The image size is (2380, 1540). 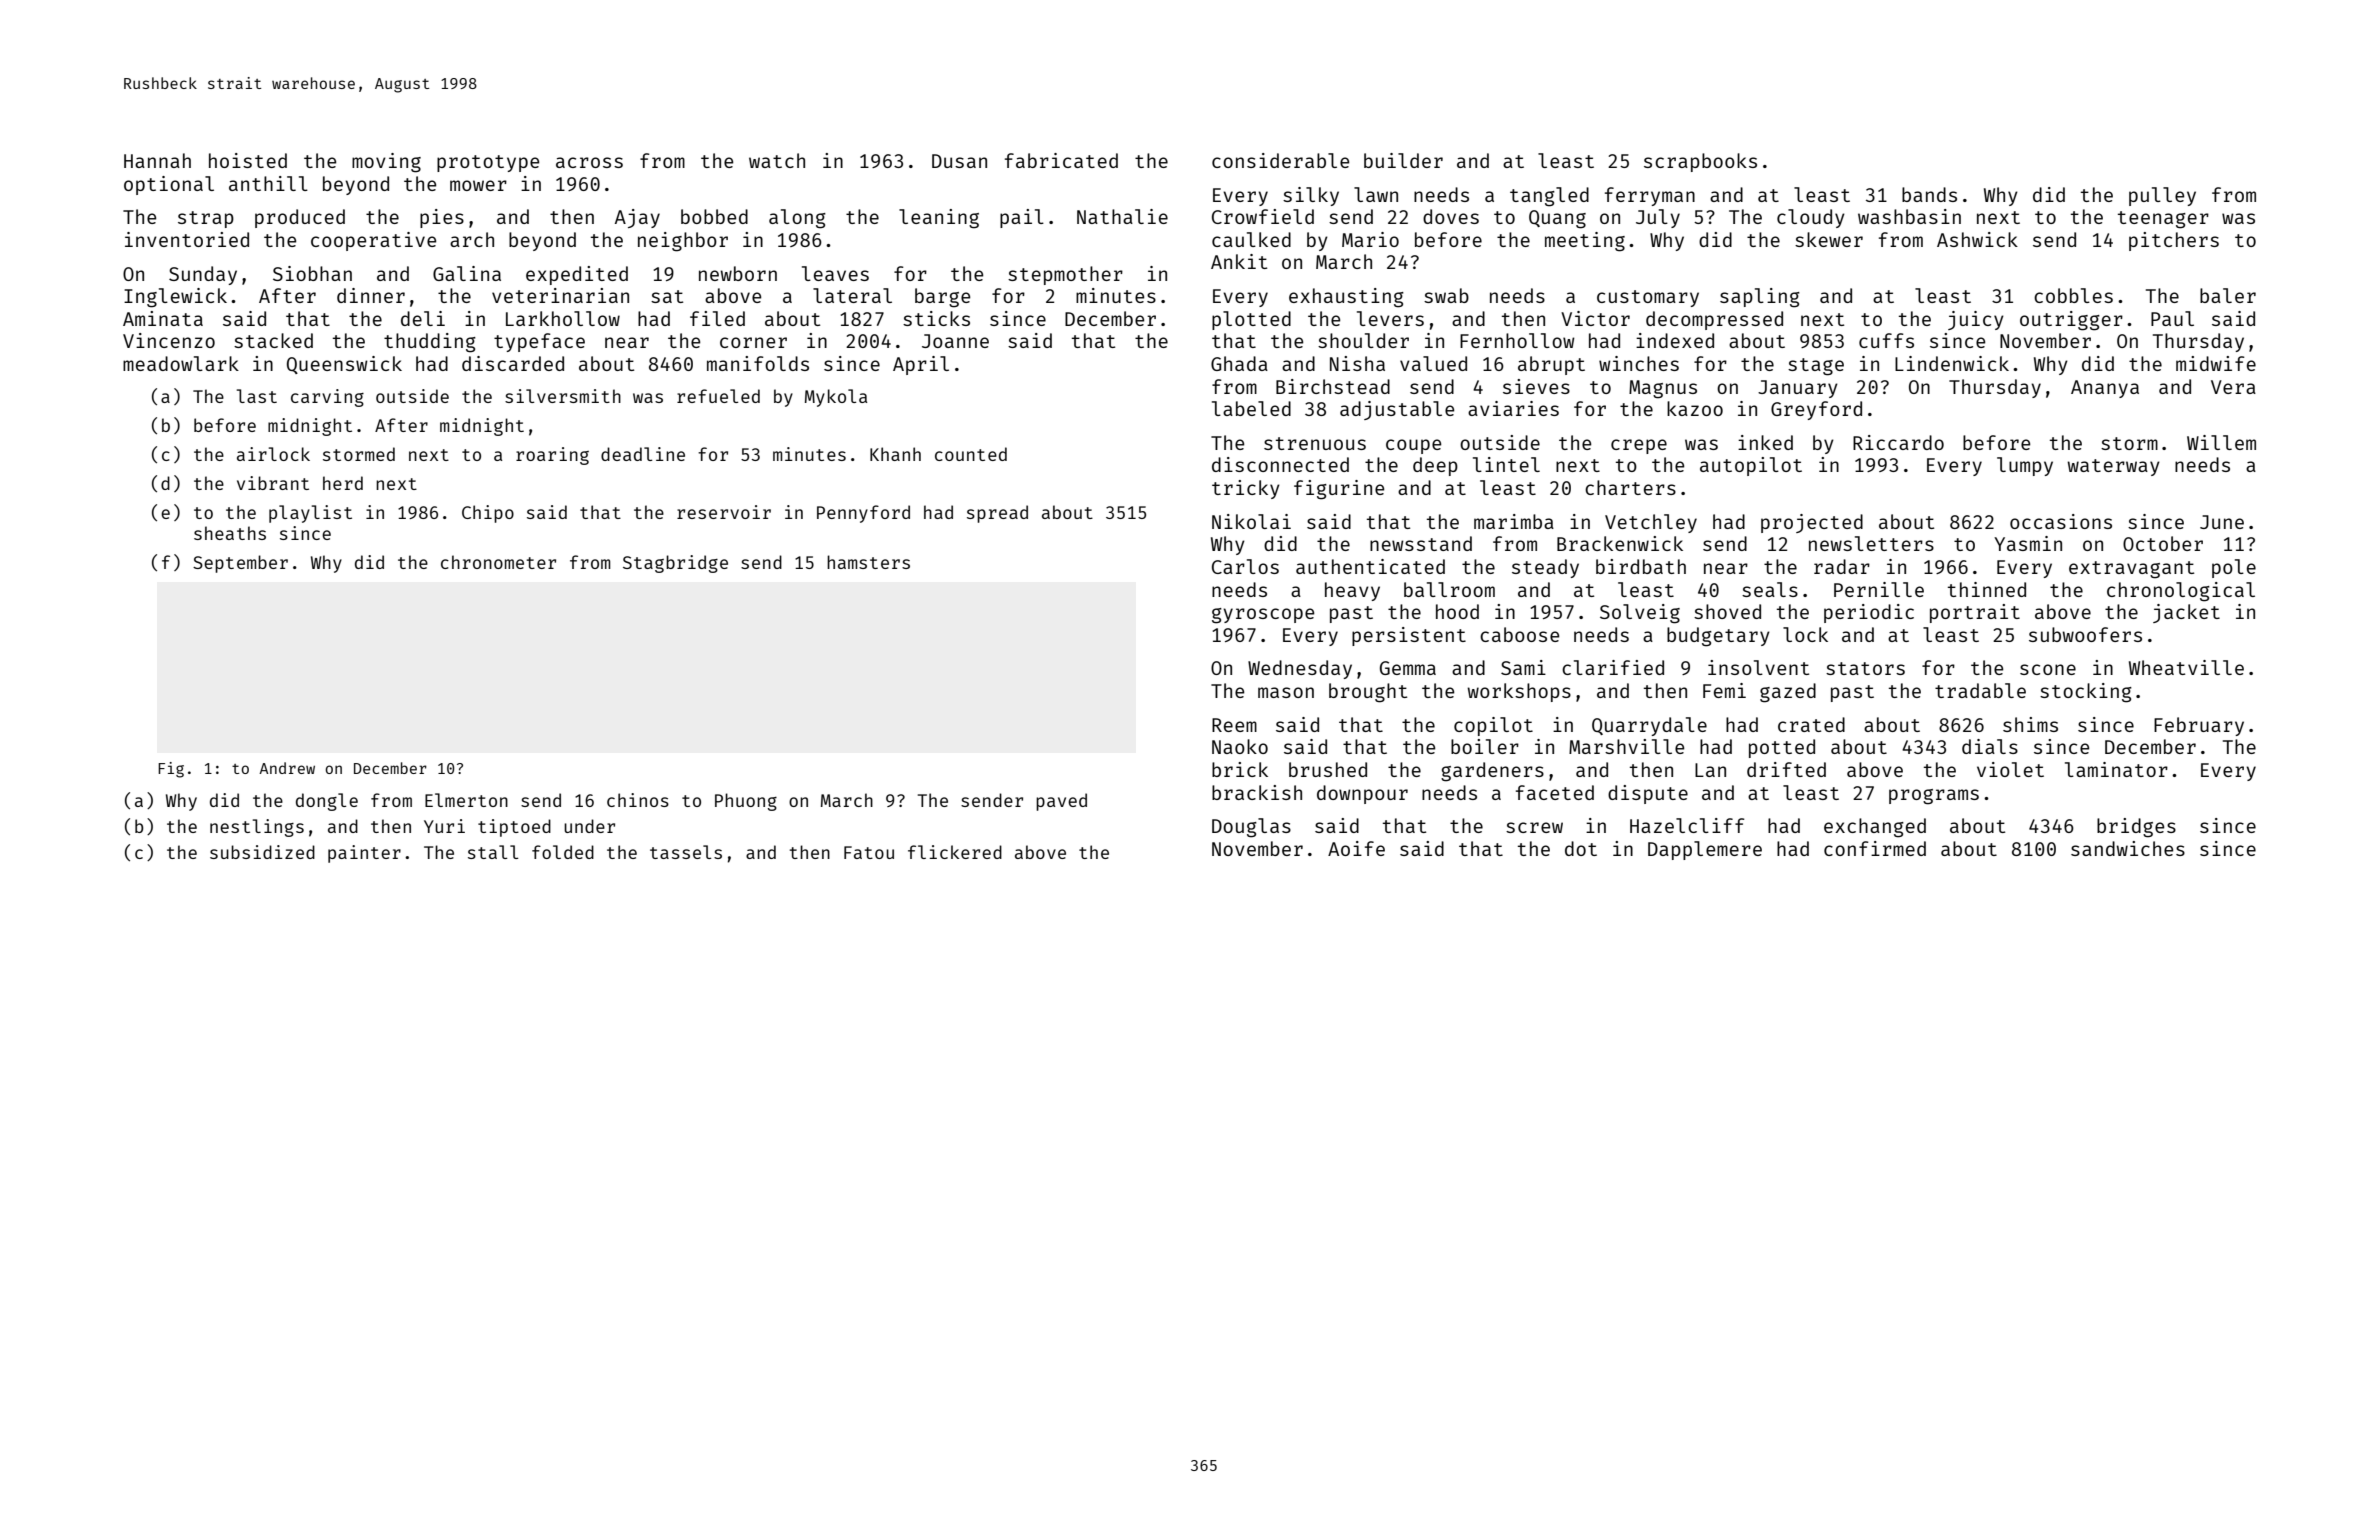 I want to click on bridges, so click(x=2136, y=828).
